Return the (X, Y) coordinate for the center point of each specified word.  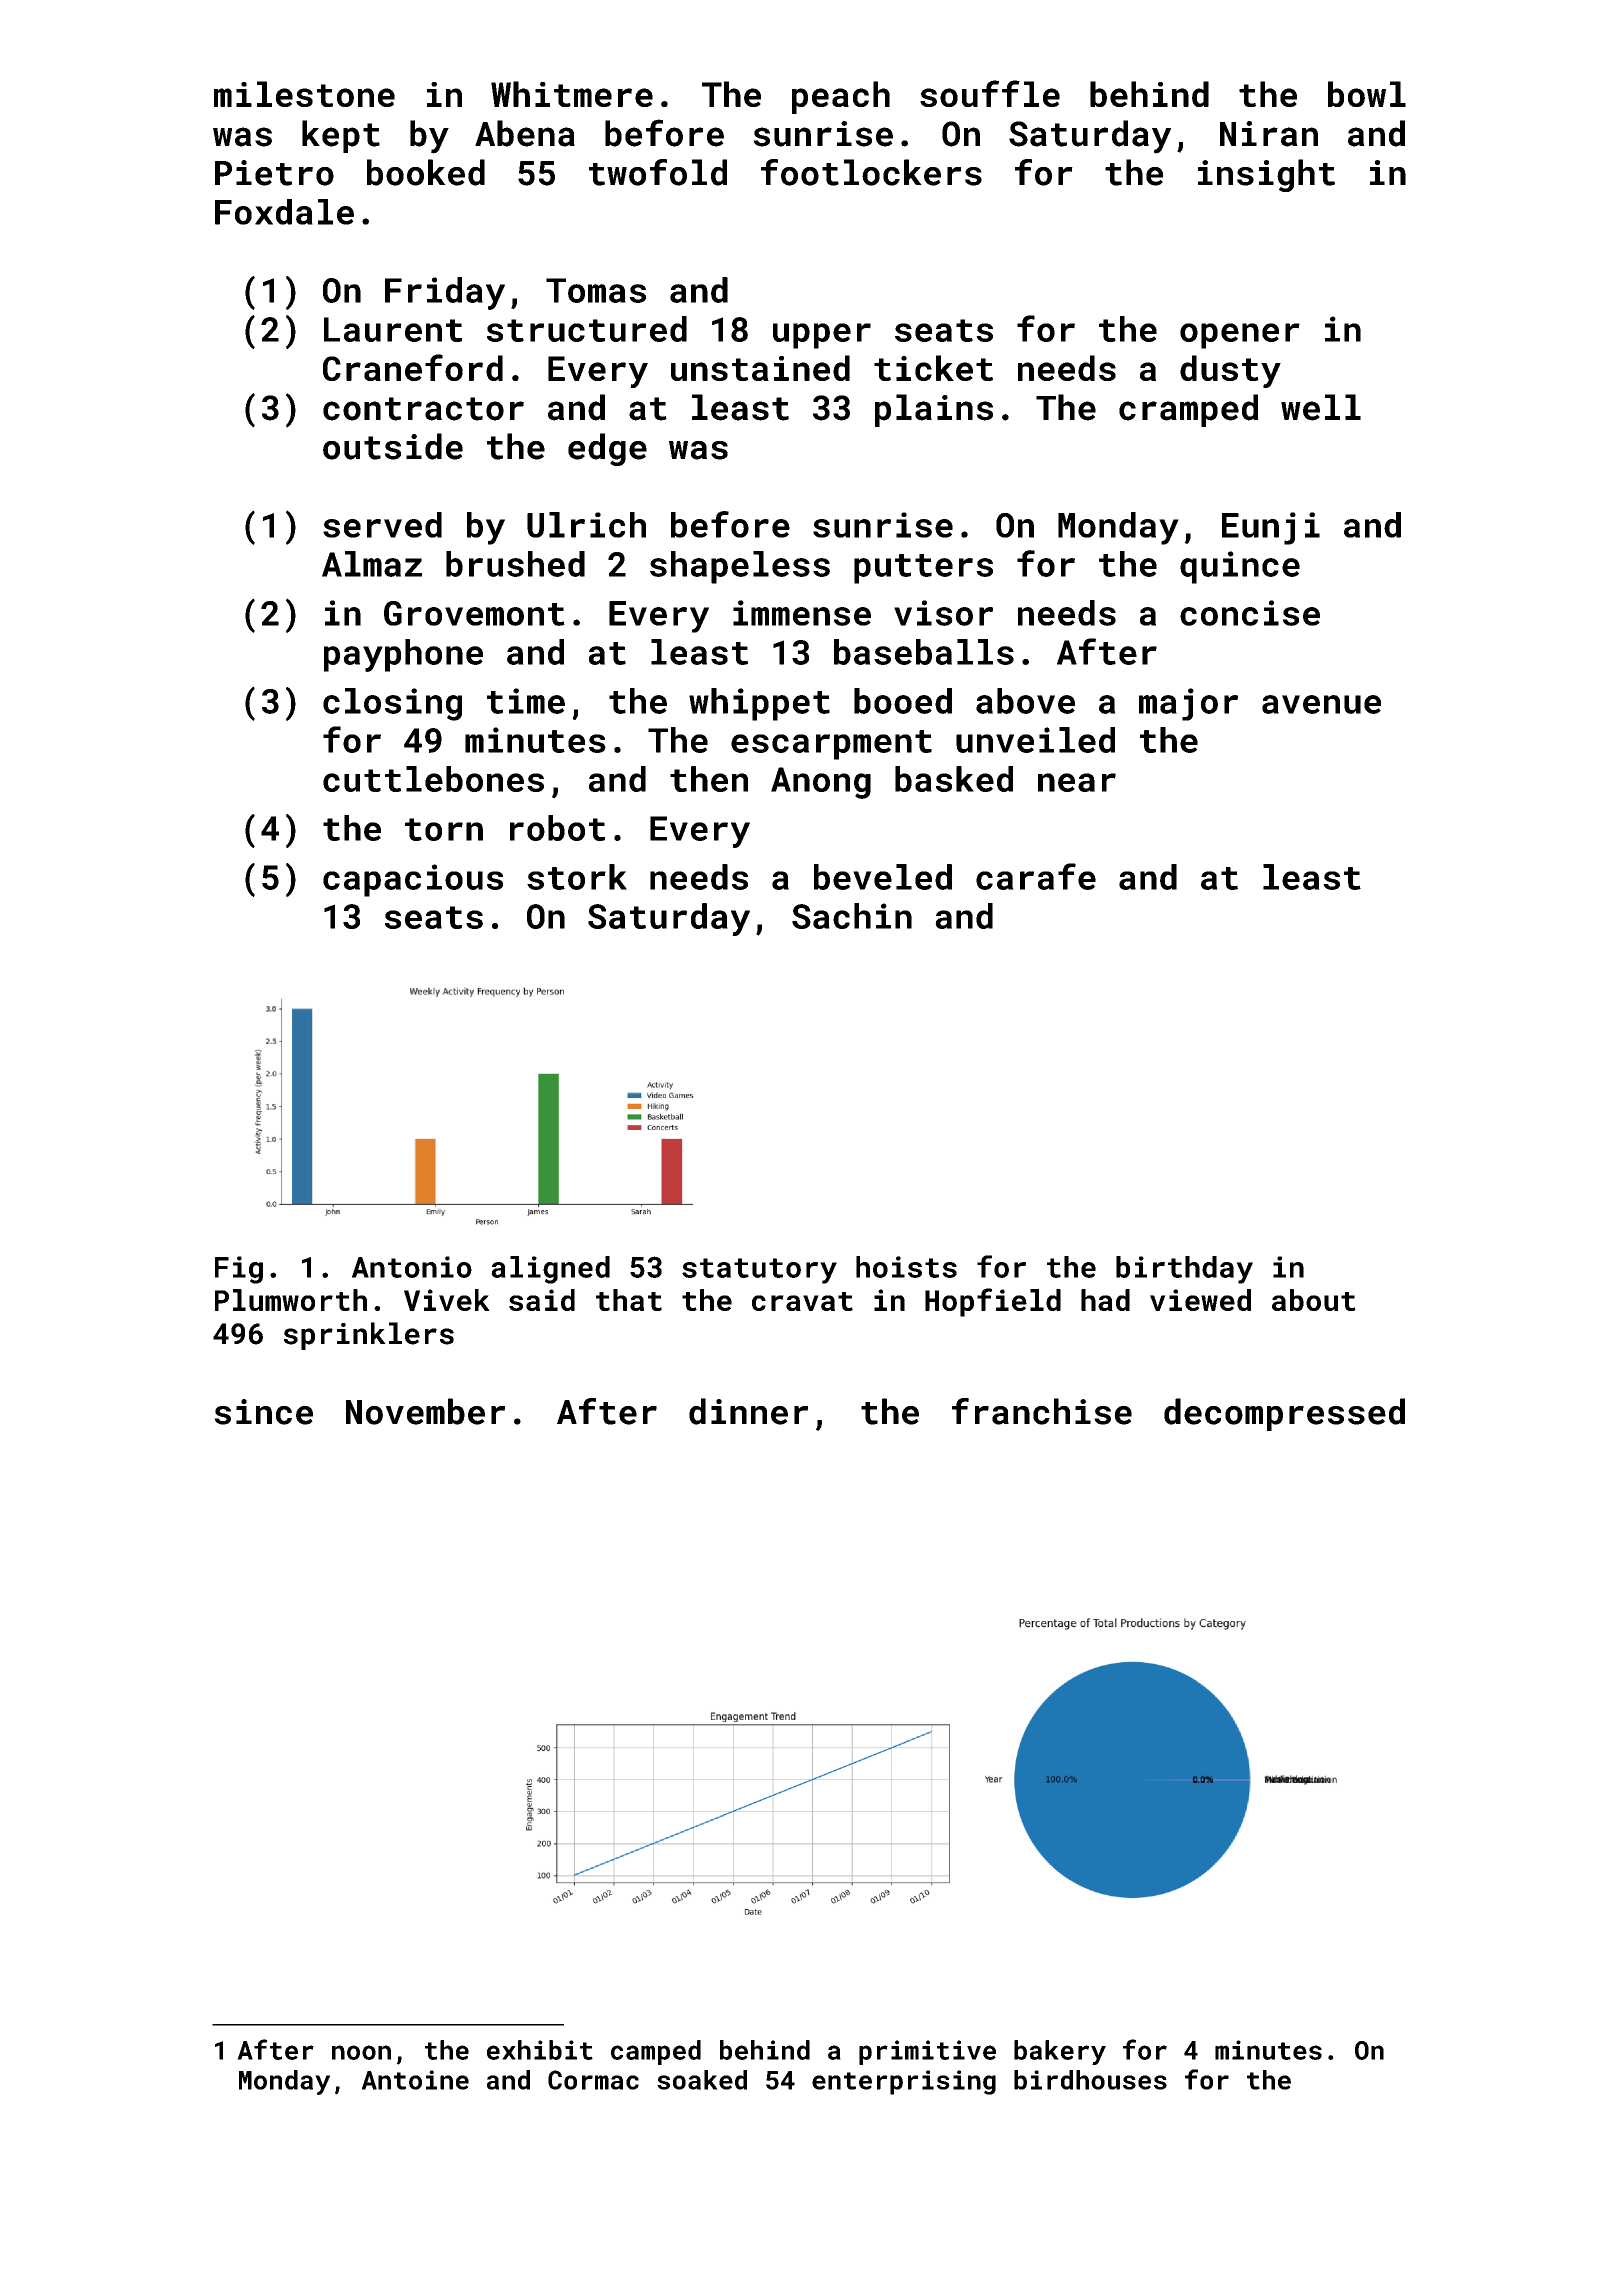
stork (577, 877)
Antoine (415, 2080)
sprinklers (369, 1336)
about (1314, 1300)
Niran (1269, 134)
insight (1266, 175)
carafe (1036, 876)
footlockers (871, 172)
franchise (1042, 1411)
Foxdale (284, 212)
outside (393, 446)
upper (822, 336)
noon (361, 2052)
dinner (748, 1411)
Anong (821, 783)
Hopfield (993, 1302)
